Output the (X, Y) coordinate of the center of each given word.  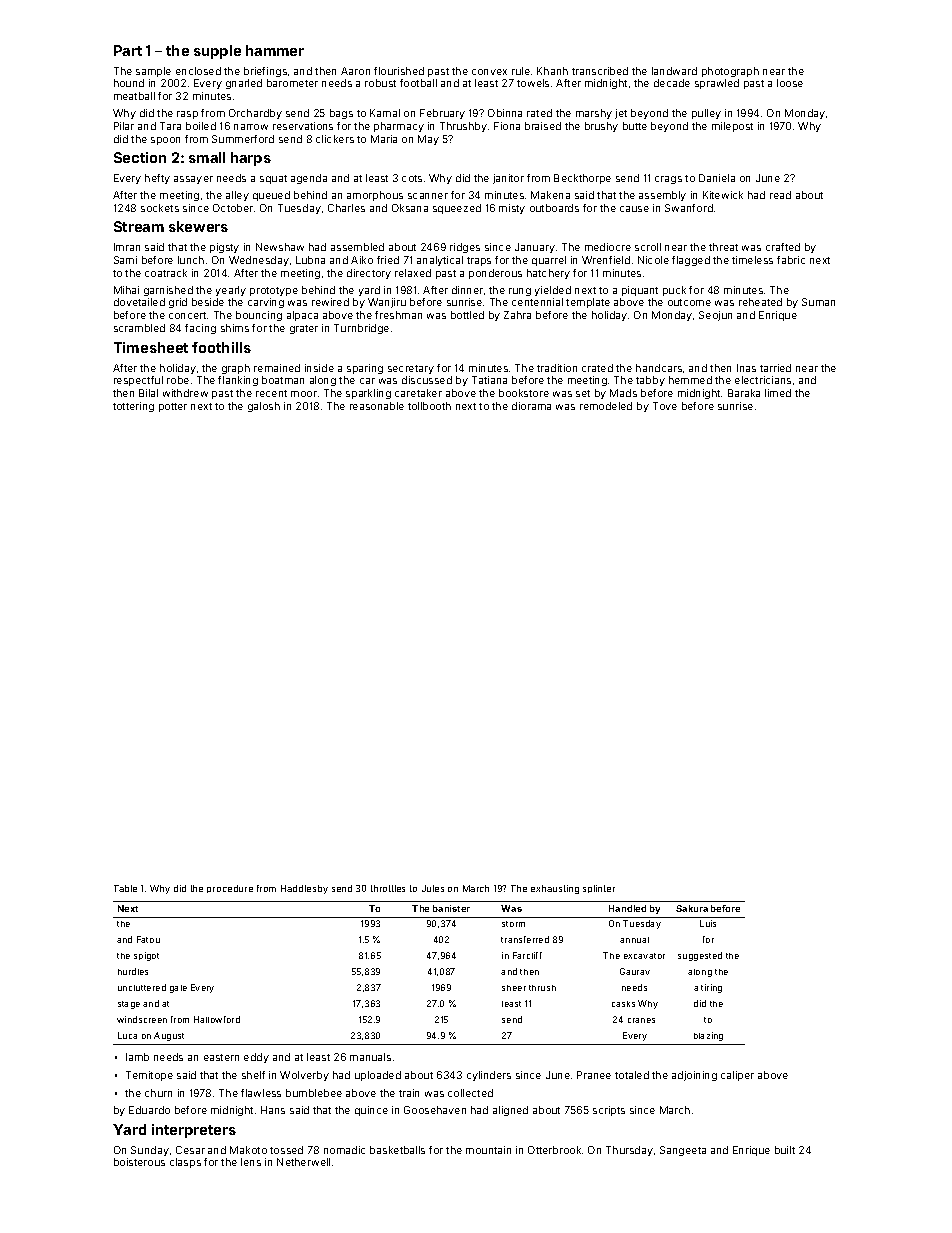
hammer (275, 50)
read (780, 195)
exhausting (555, 889)
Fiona (507, 126)
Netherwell (303, 1162)
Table (125, 888)
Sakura (692, 908)
